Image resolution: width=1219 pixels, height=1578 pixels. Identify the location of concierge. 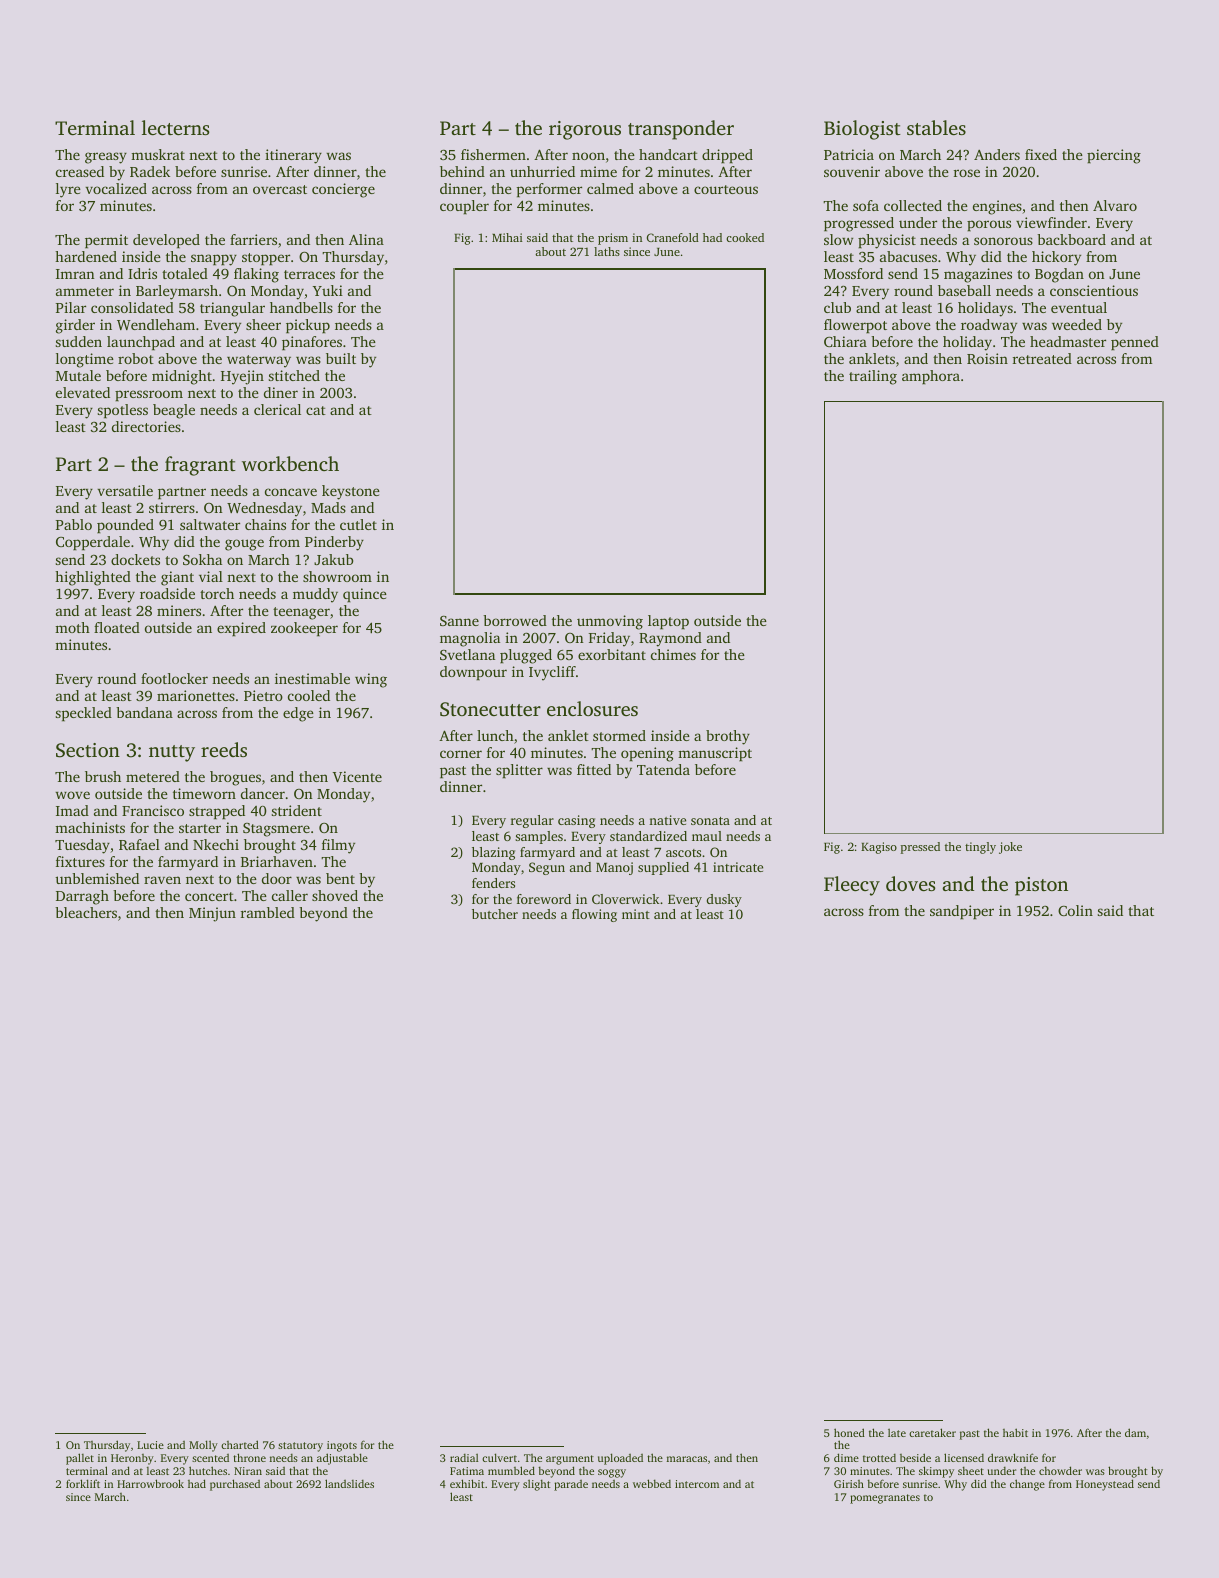
(343, 190).
